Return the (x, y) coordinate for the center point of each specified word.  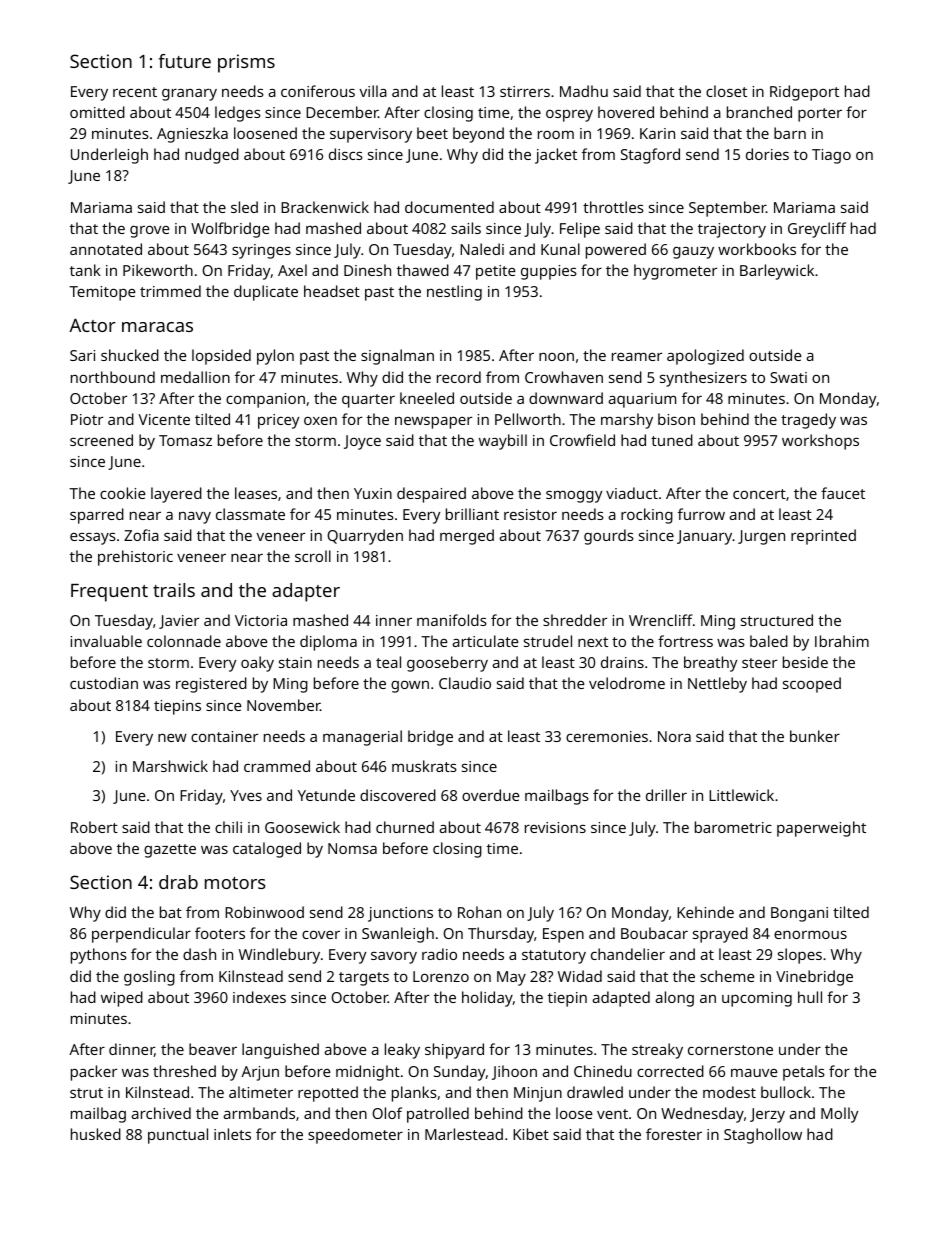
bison (676, 419)
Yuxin (373, 493)
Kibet (531, 1134)
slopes (800, 956)
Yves (246, 795)
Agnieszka (192, 135)
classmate (250, 514)
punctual (178, 1136)
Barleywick (777, 272)
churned (405, 827)
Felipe (580, 230)
